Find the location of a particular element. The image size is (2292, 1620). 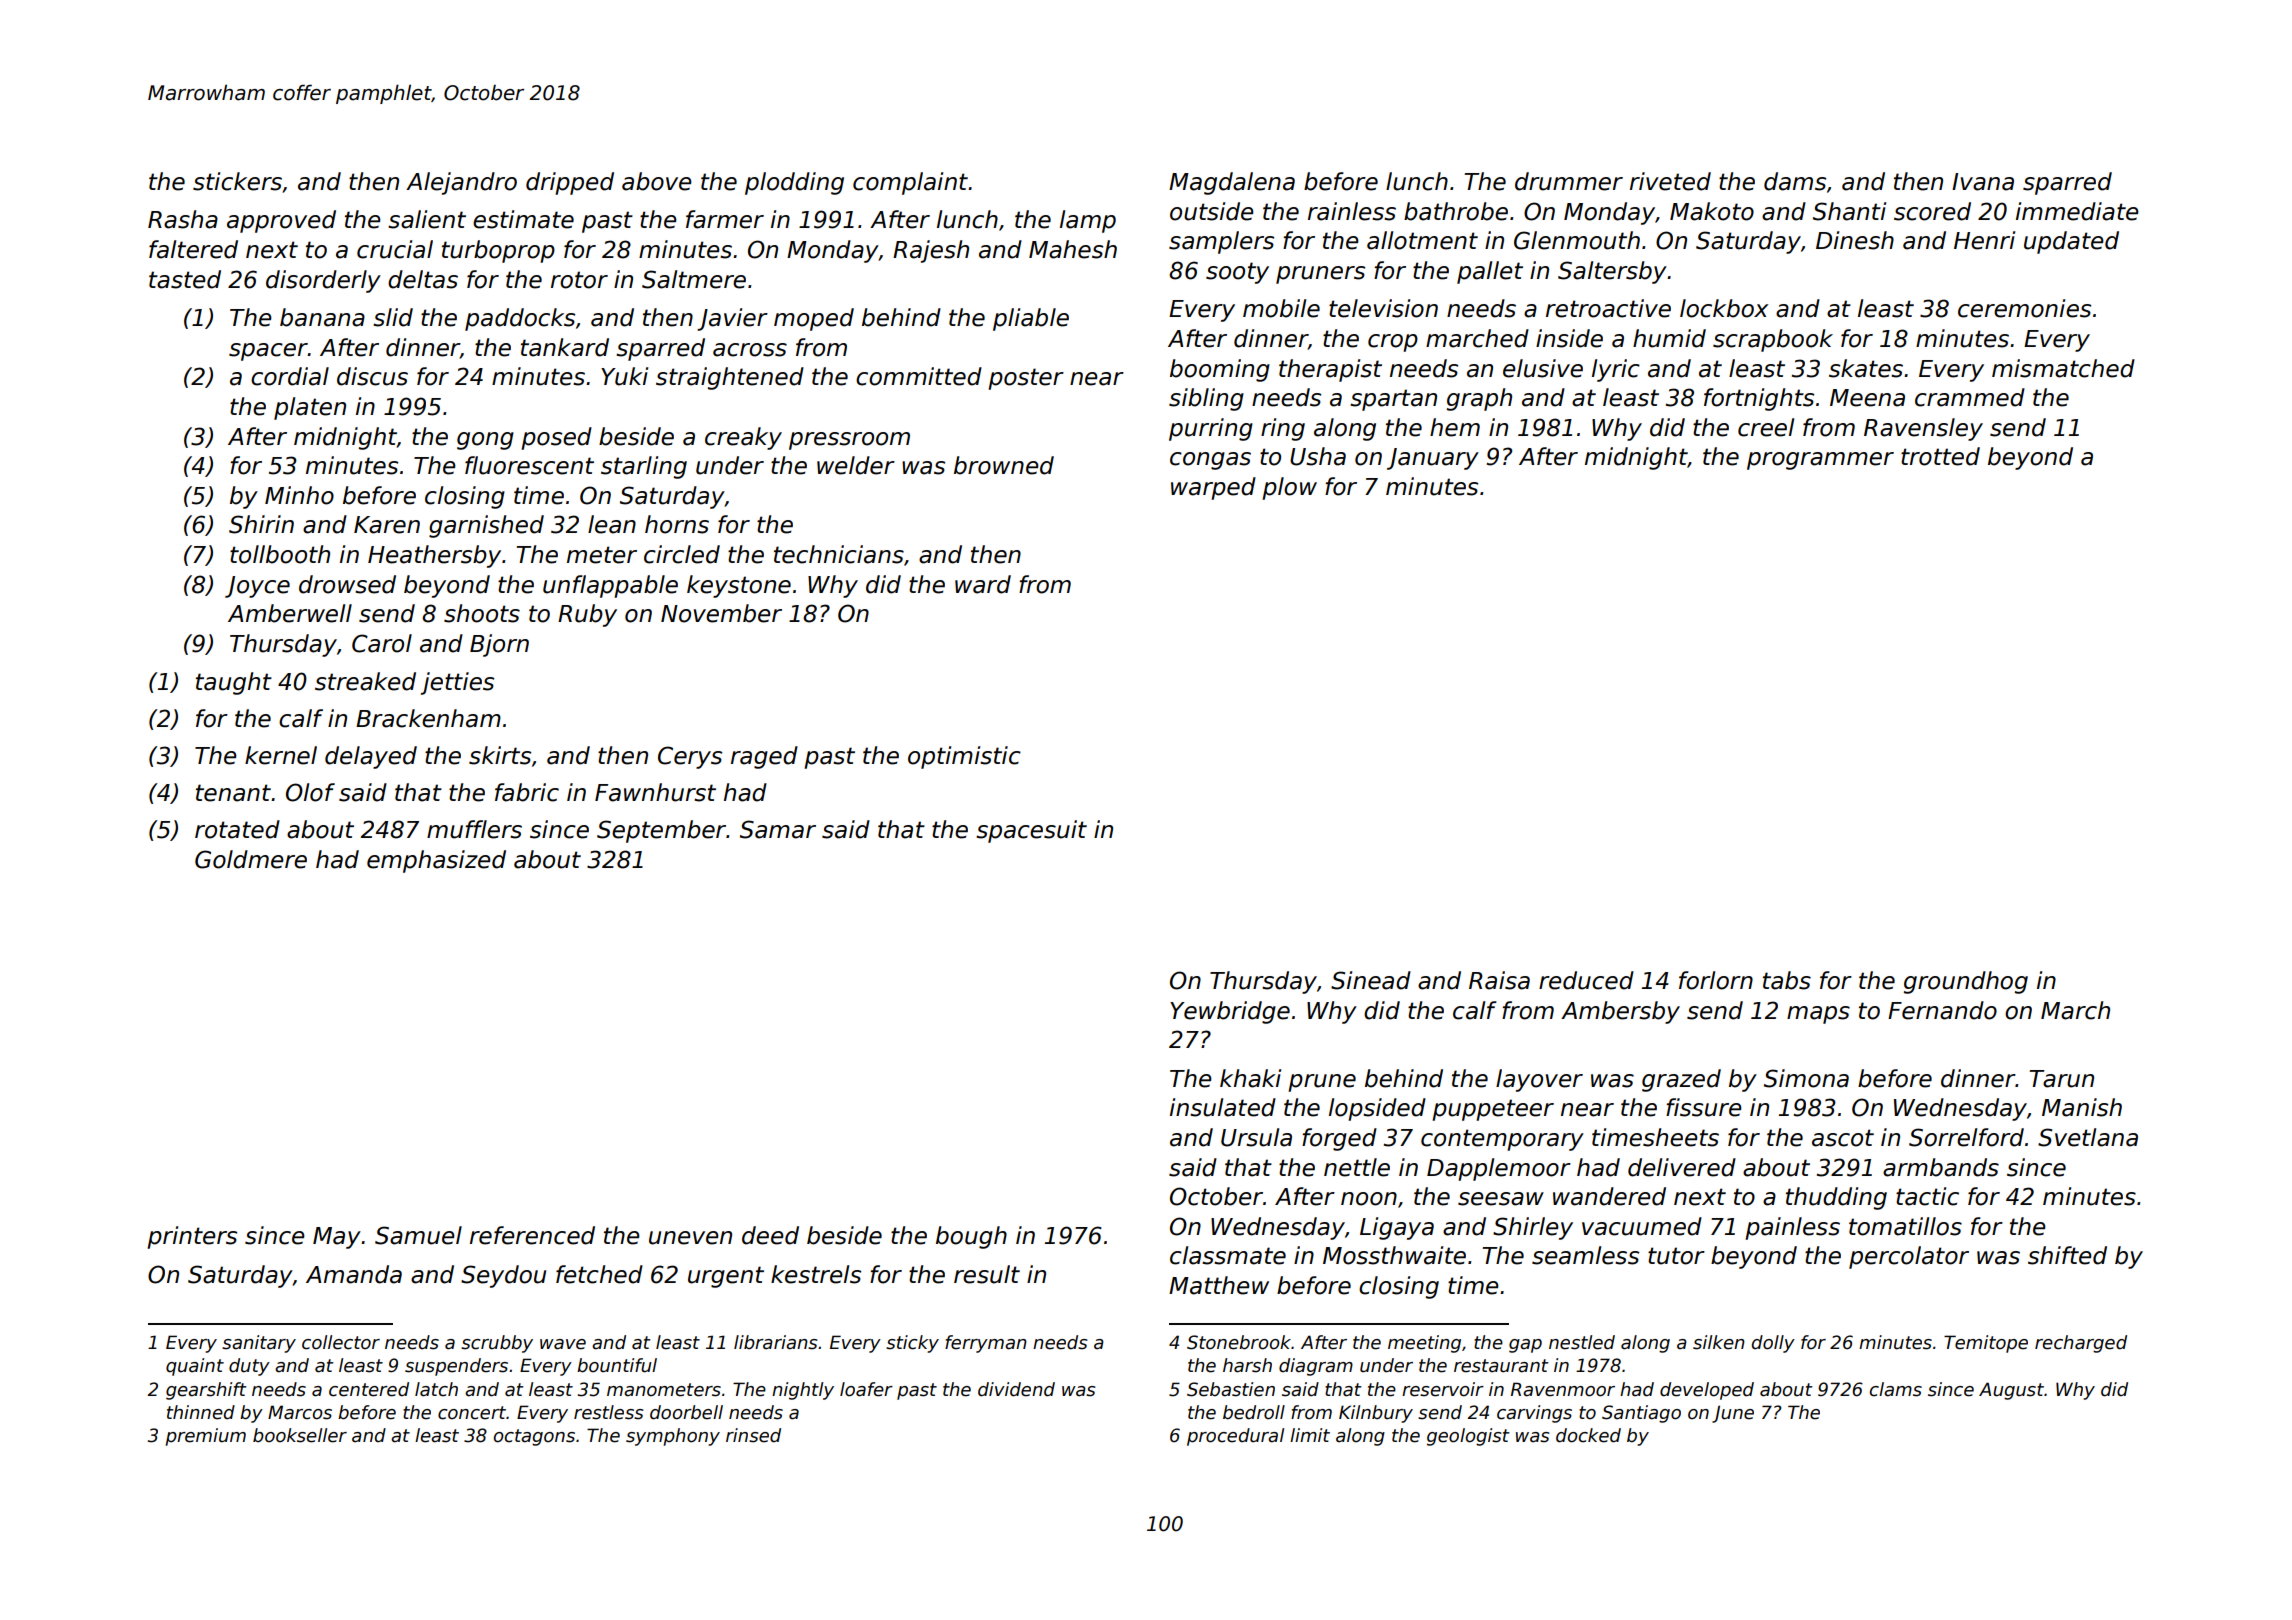

Joyce is located at coordinates (257, 587).
